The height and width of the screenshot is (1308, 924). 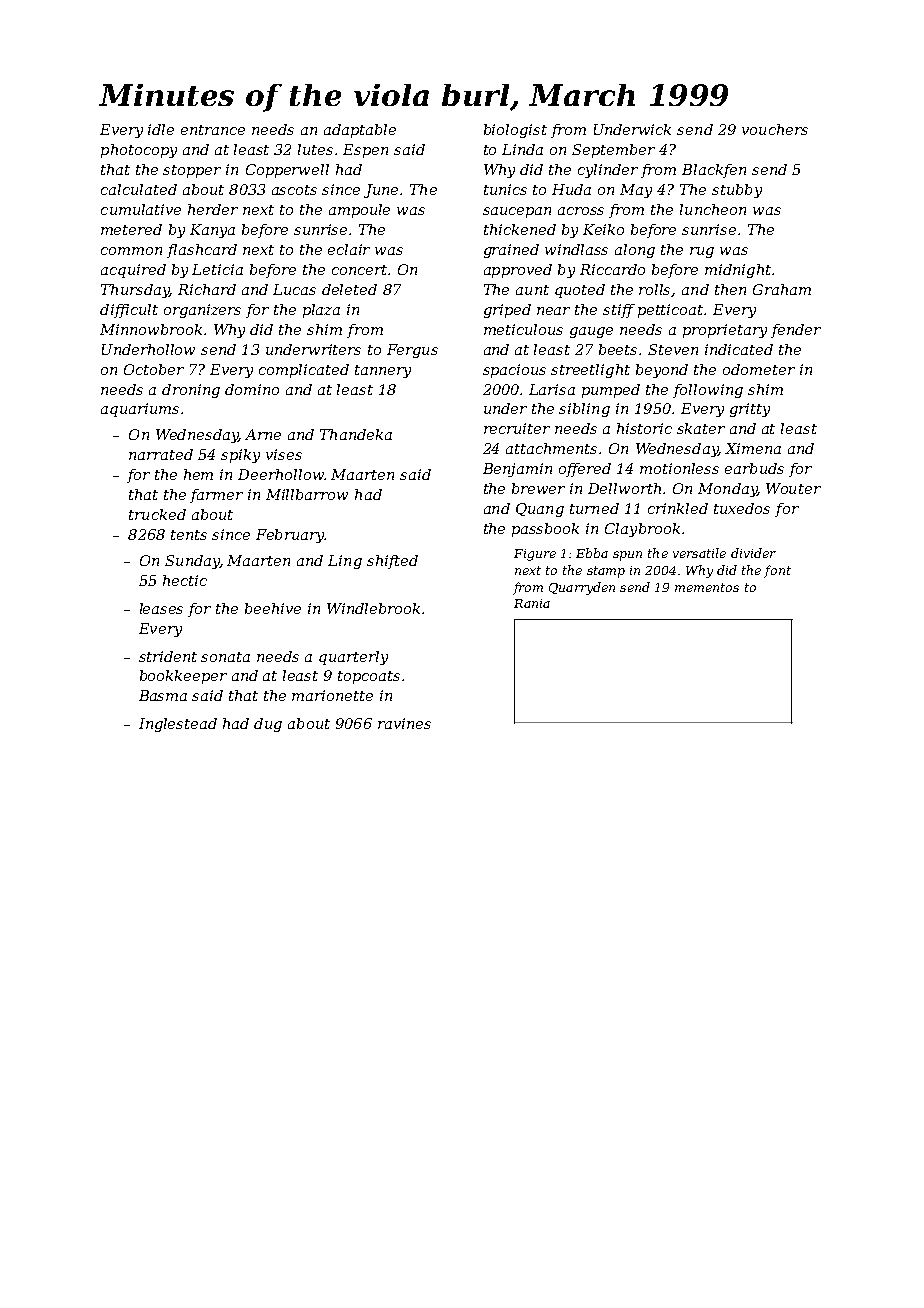 I want to click on hem, so click(x=198, y=474).
